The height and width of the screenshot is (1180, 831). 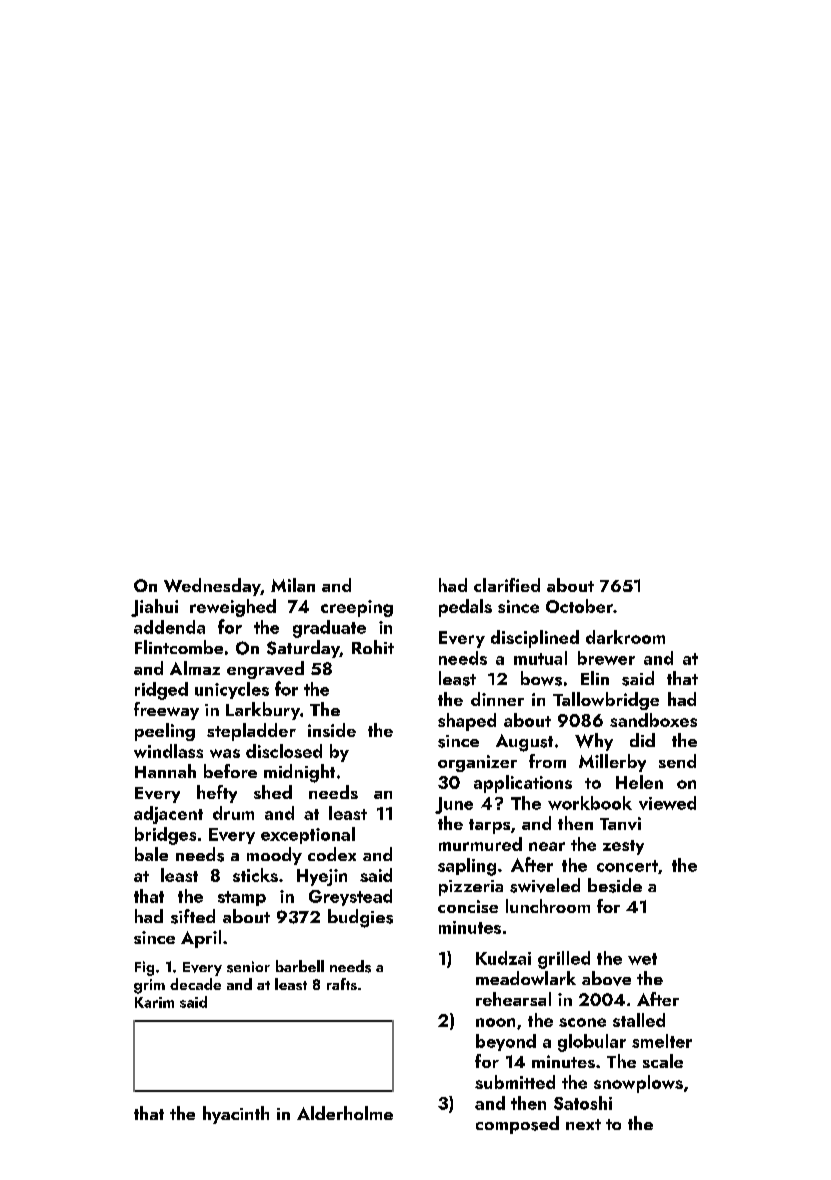 I want to click on brewer, so click(x=606, y=658).
